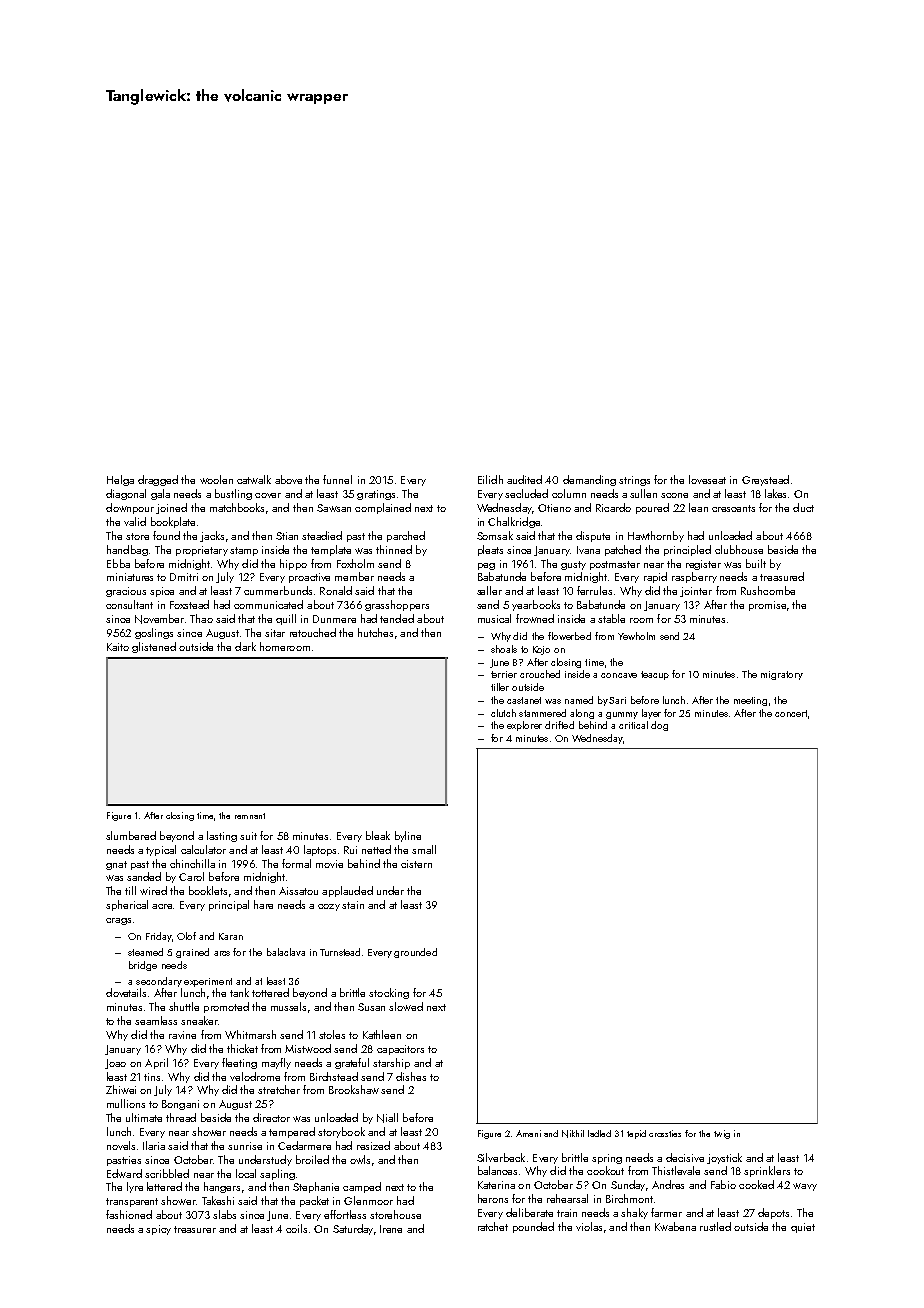  I want to click on spicy, so click(158, 1230).
